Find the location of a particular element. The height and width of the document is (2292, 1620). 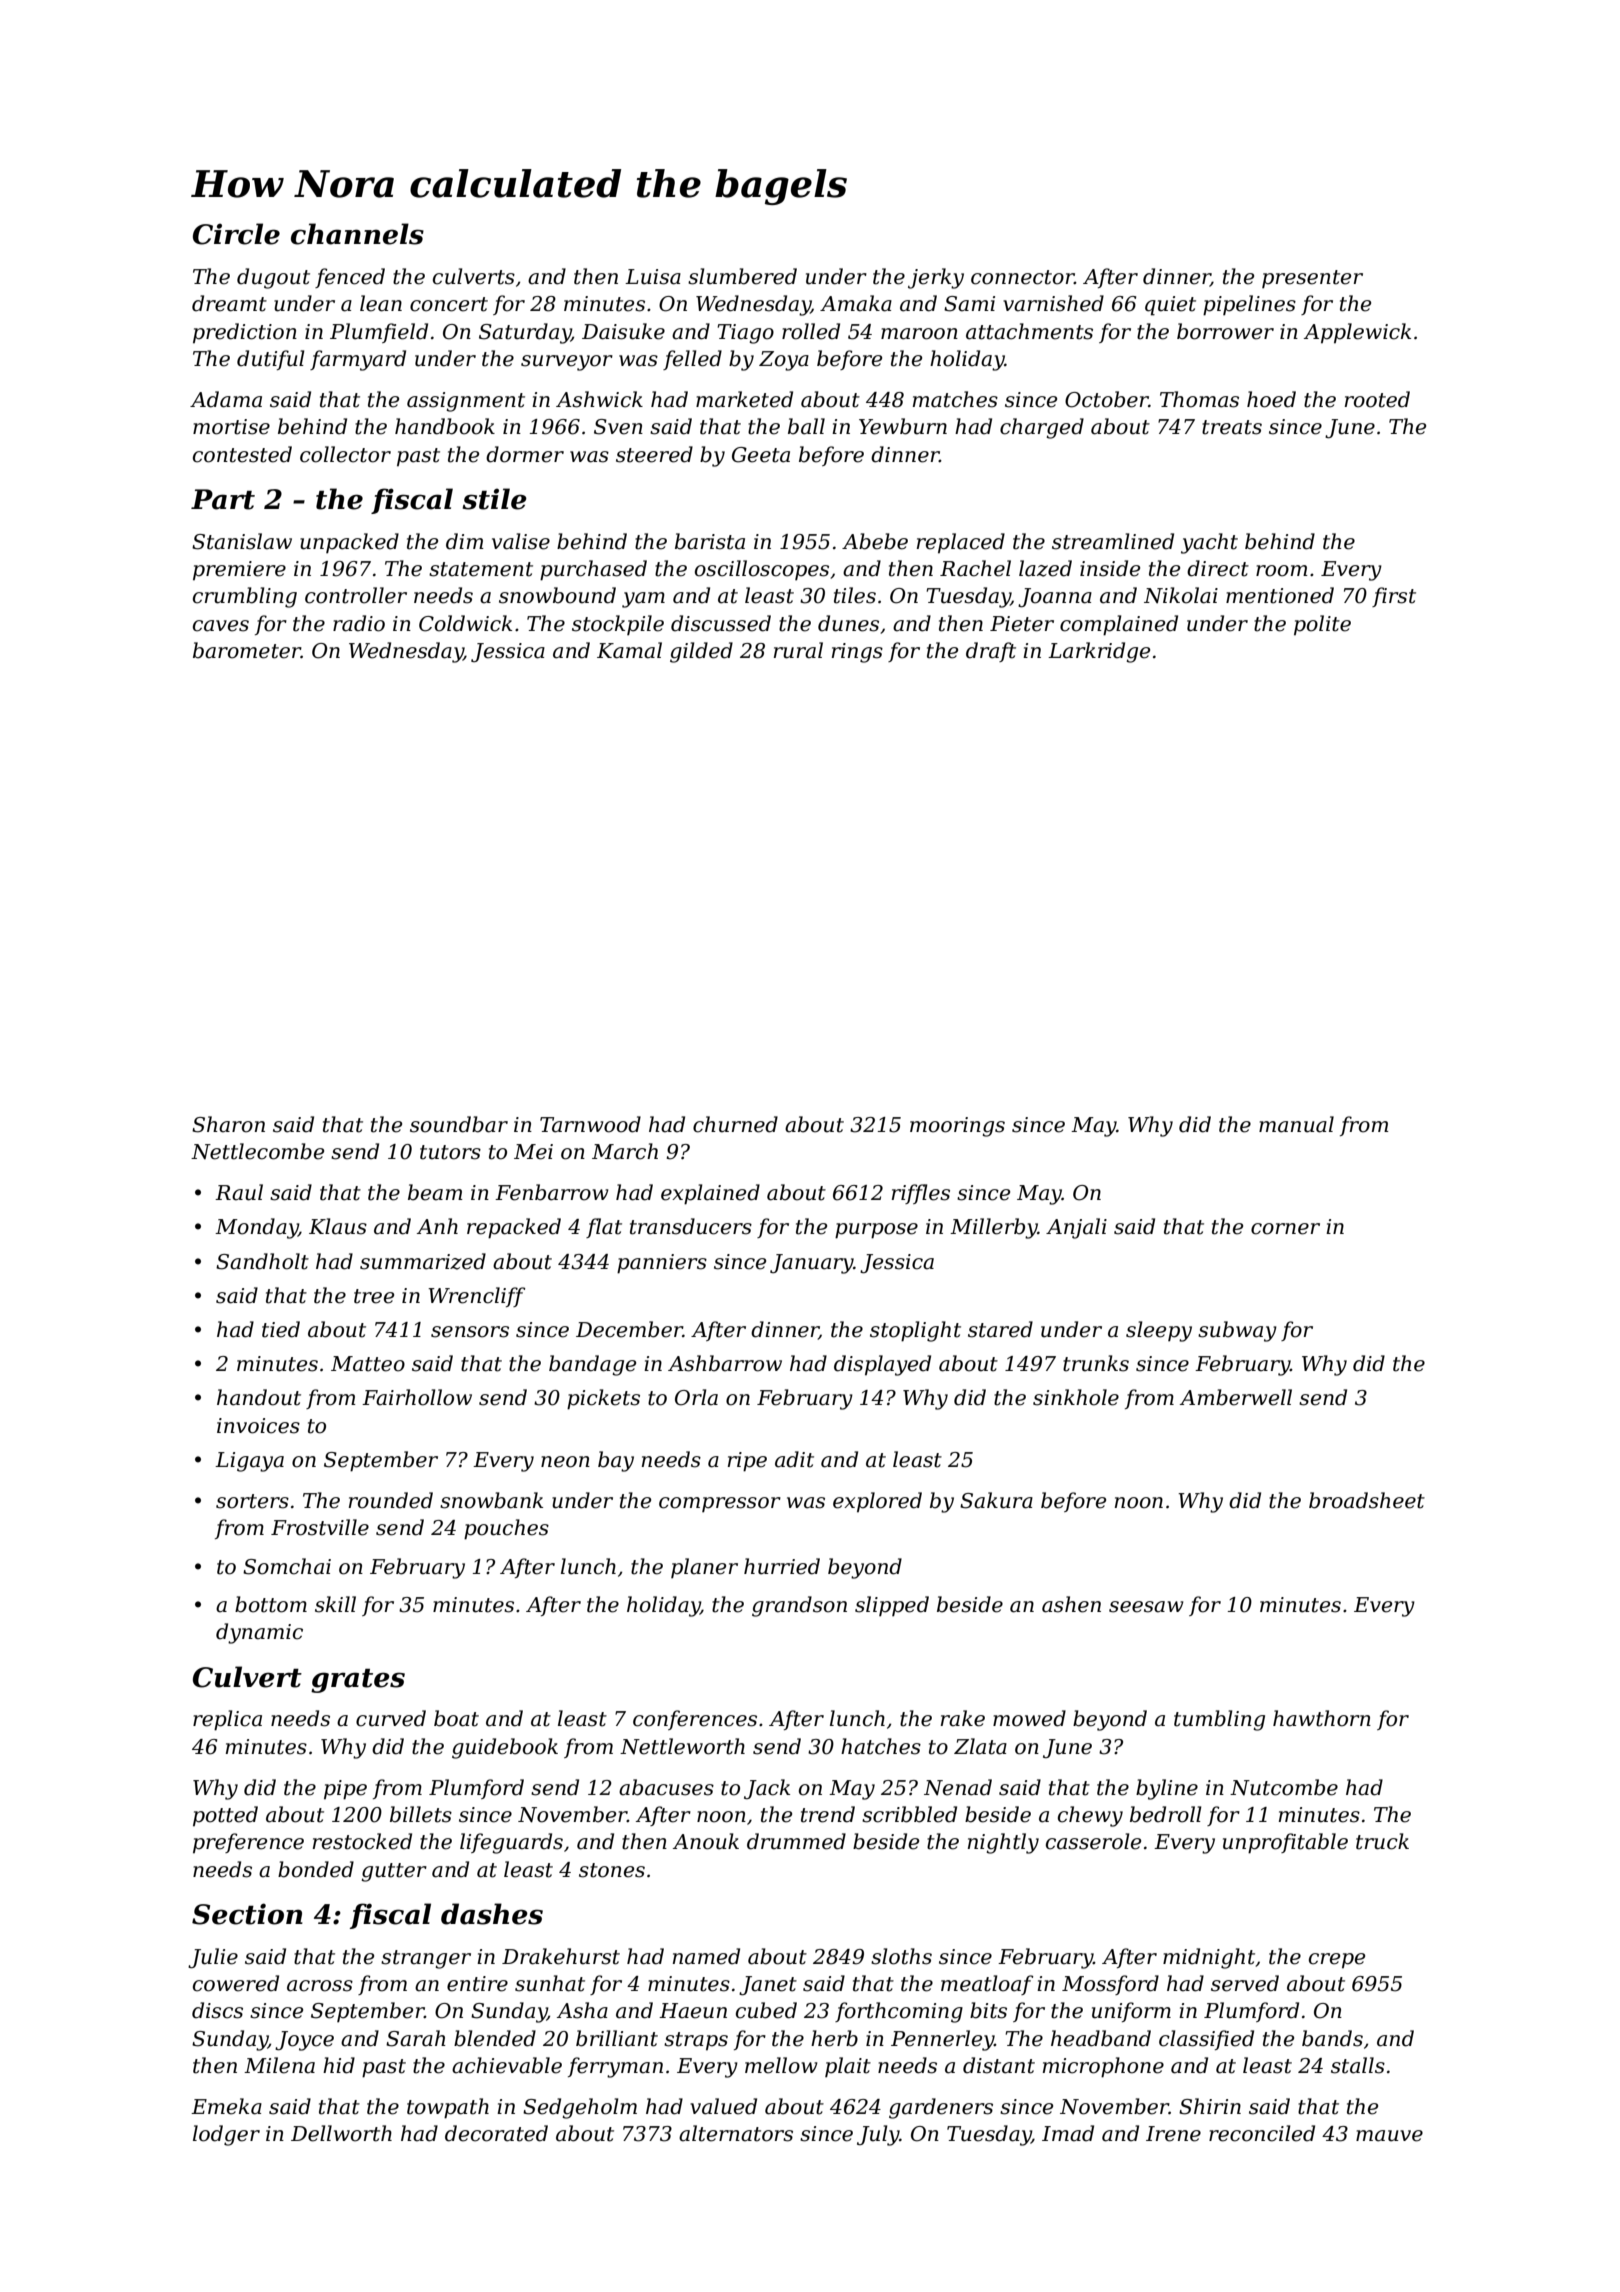

broadsheet is located at coordinates (1367, 1500).
